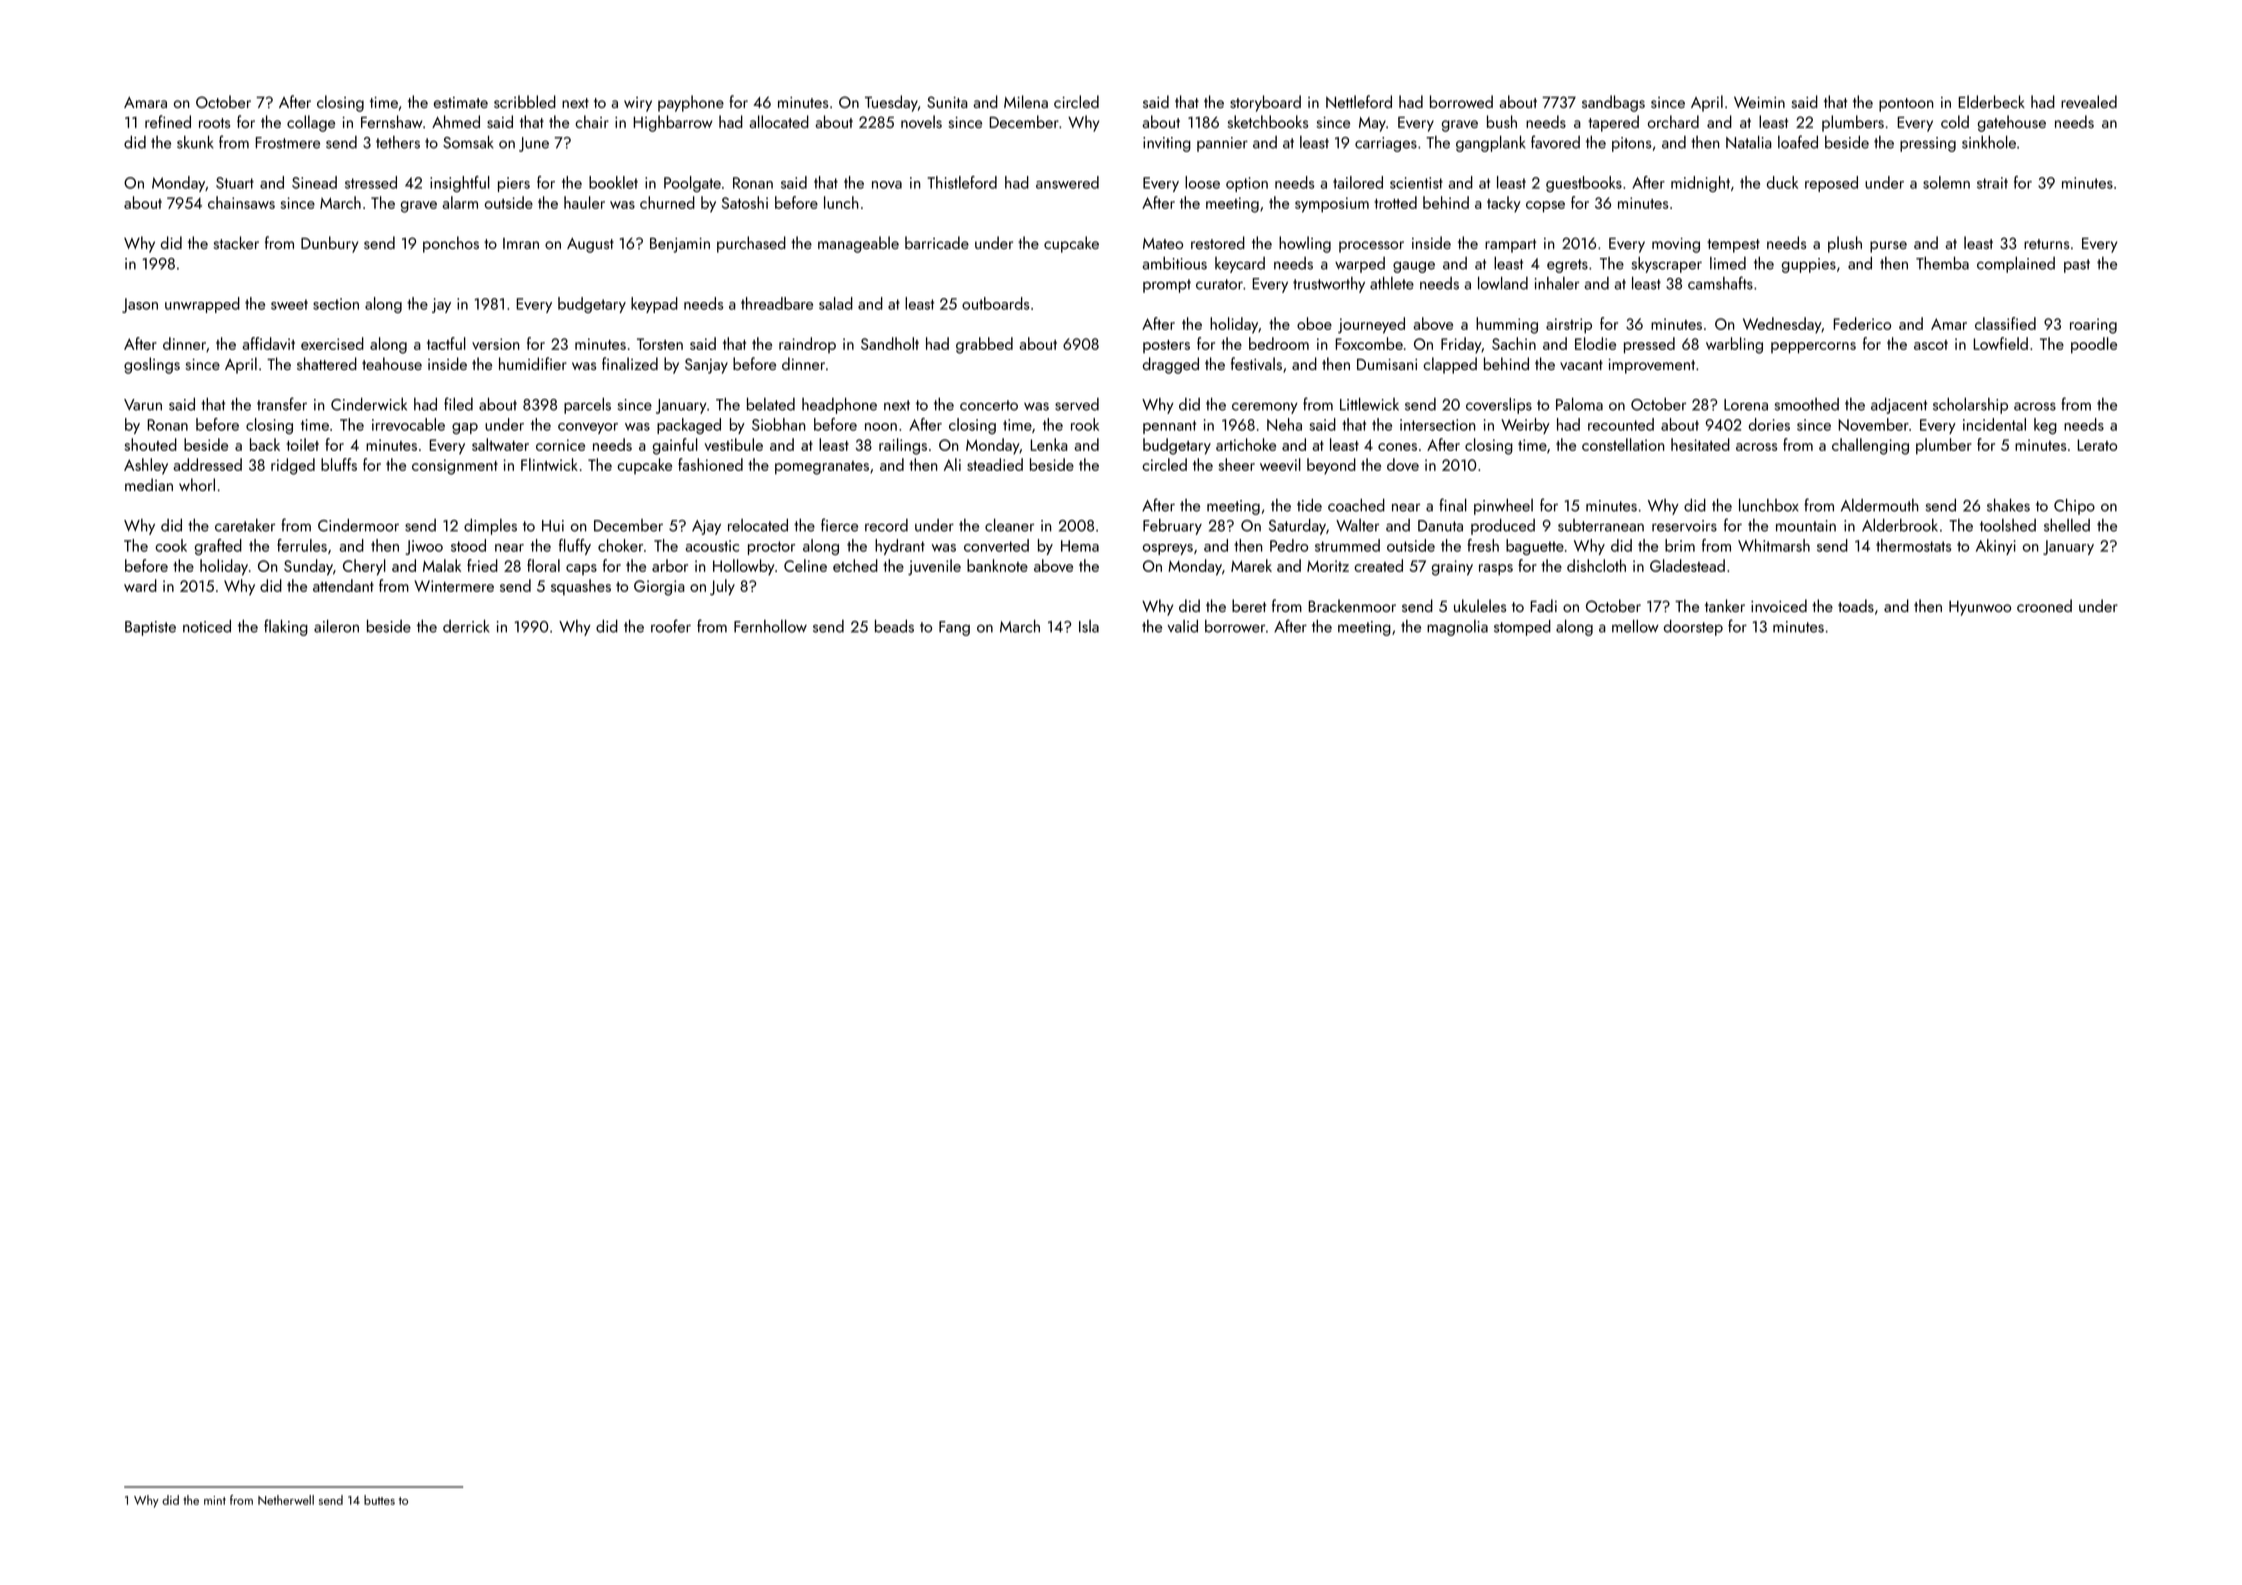 Image resolution: width=2242 pixels, height=1585 pixels. Describe the element at coordinates (954, 628) in the page. I see `Fang` at that location.
